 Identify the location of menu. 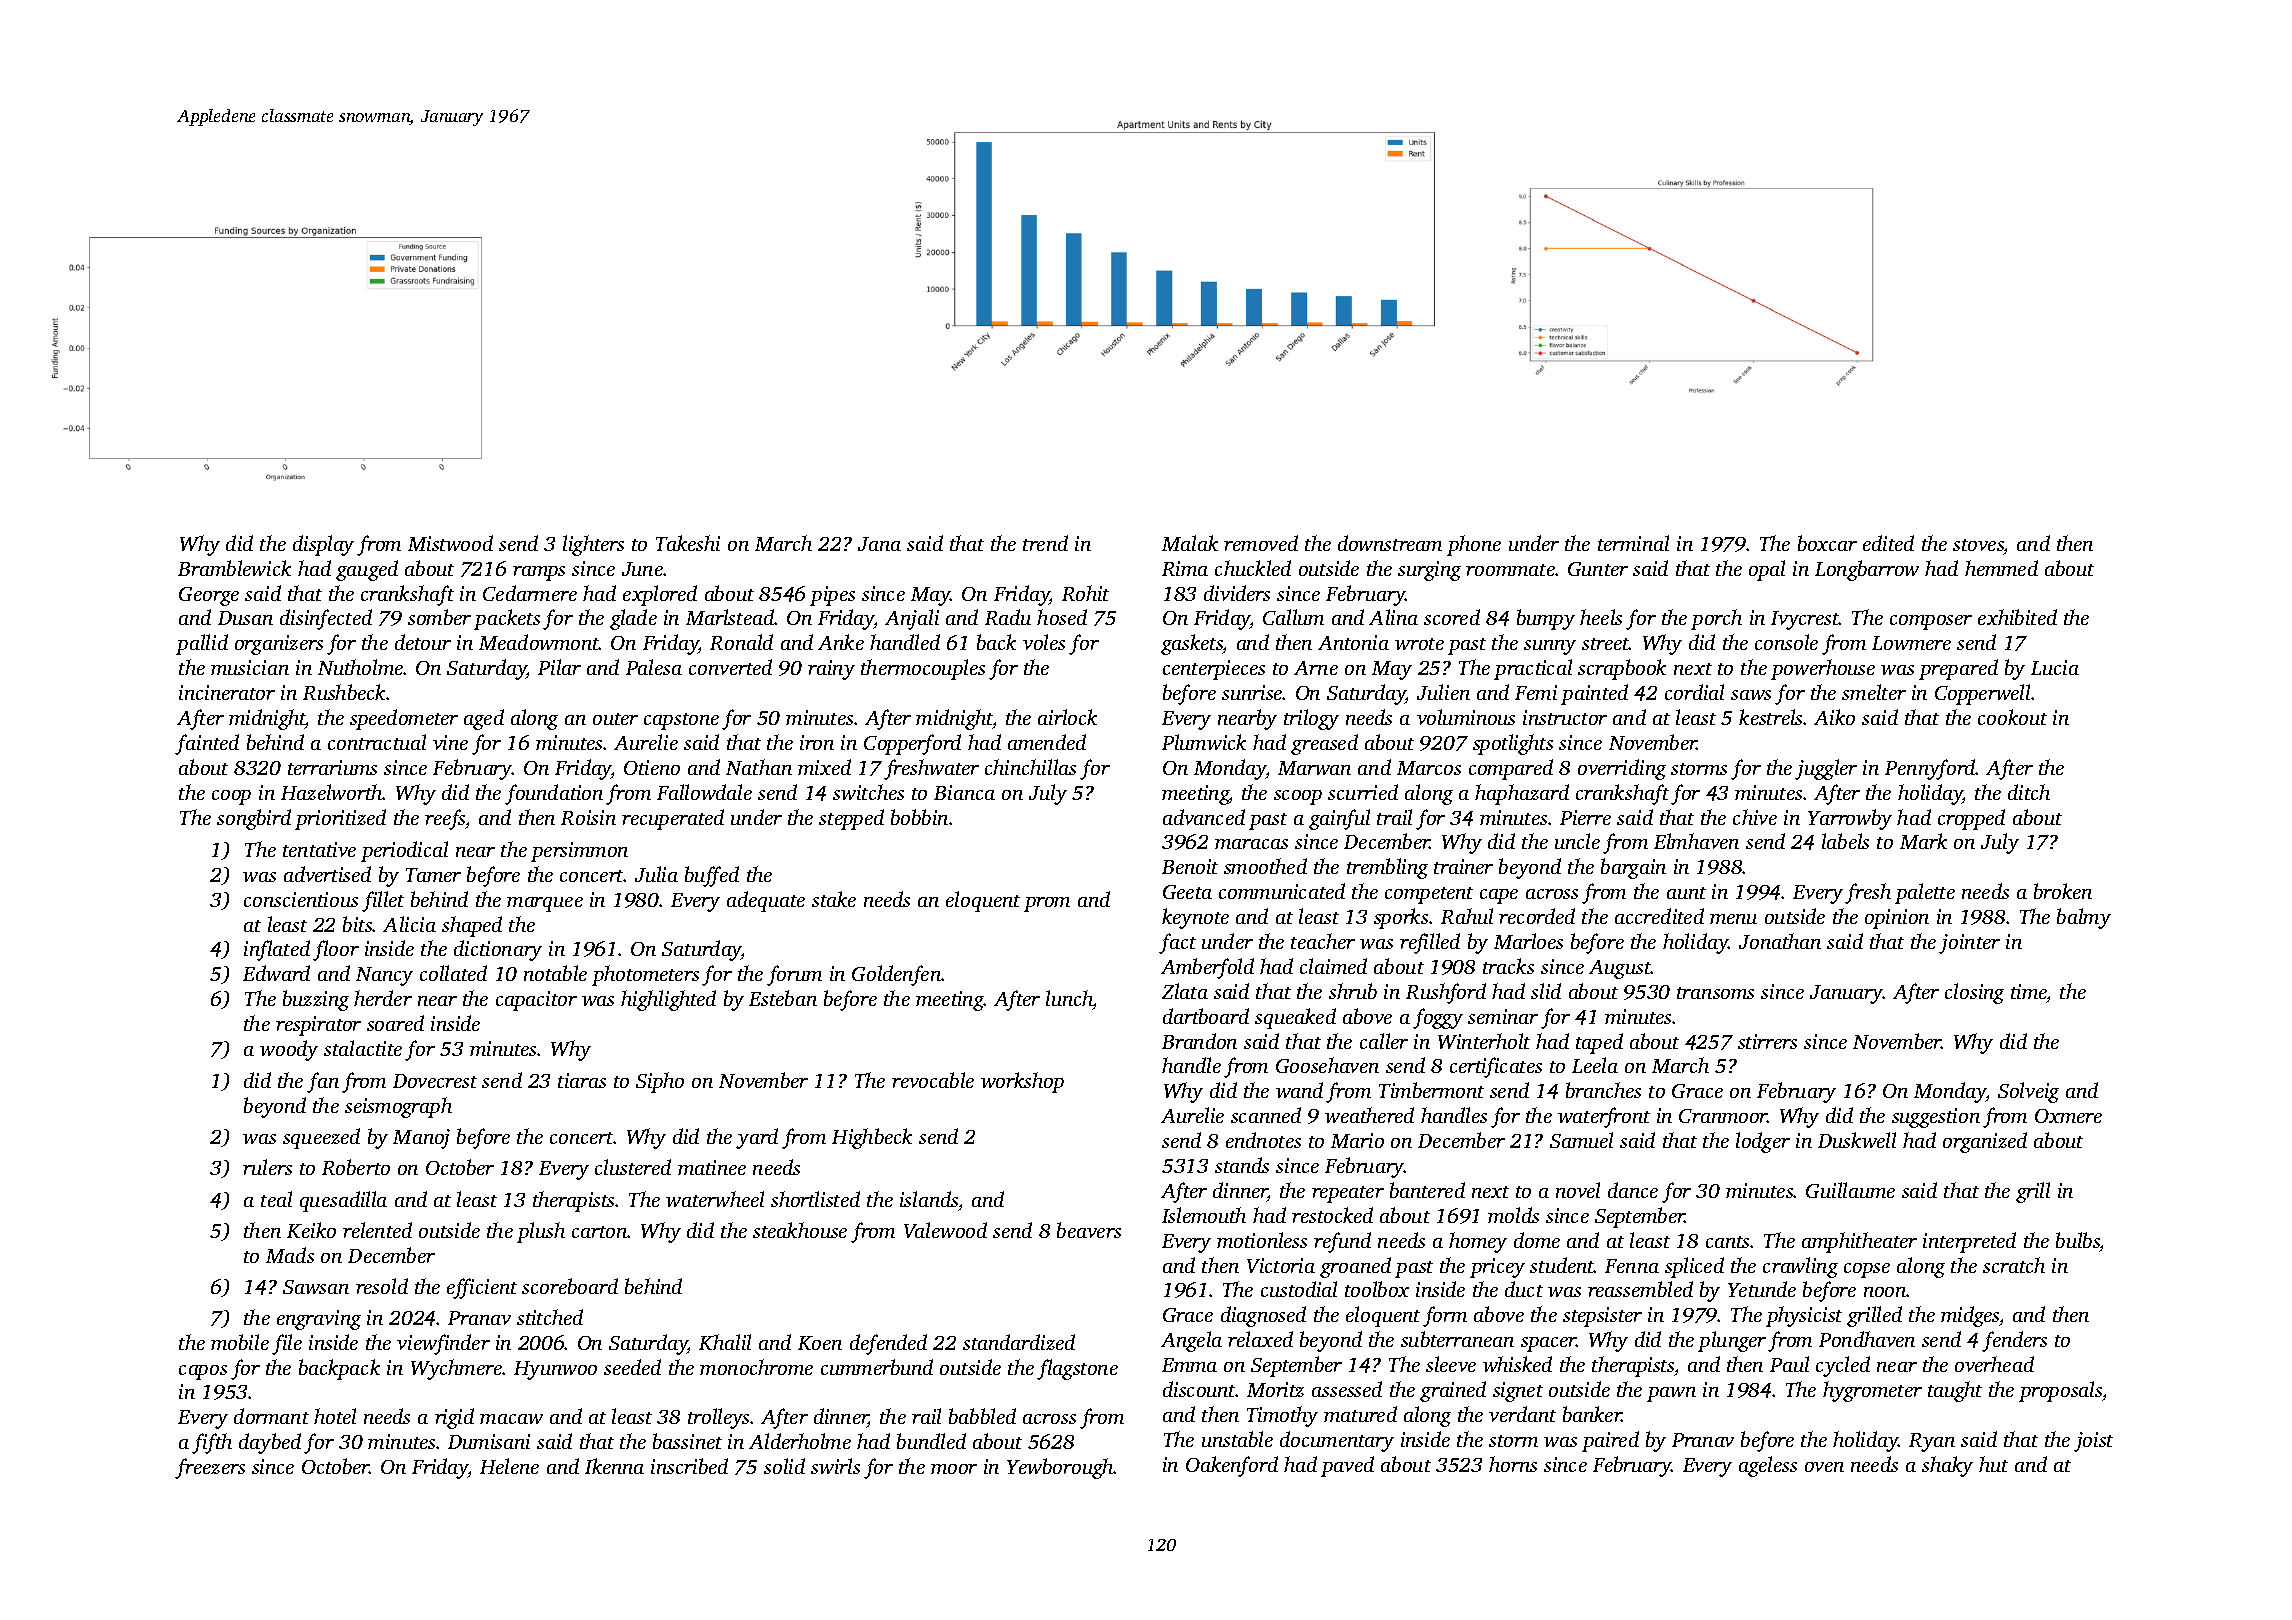
(1733, 919).
